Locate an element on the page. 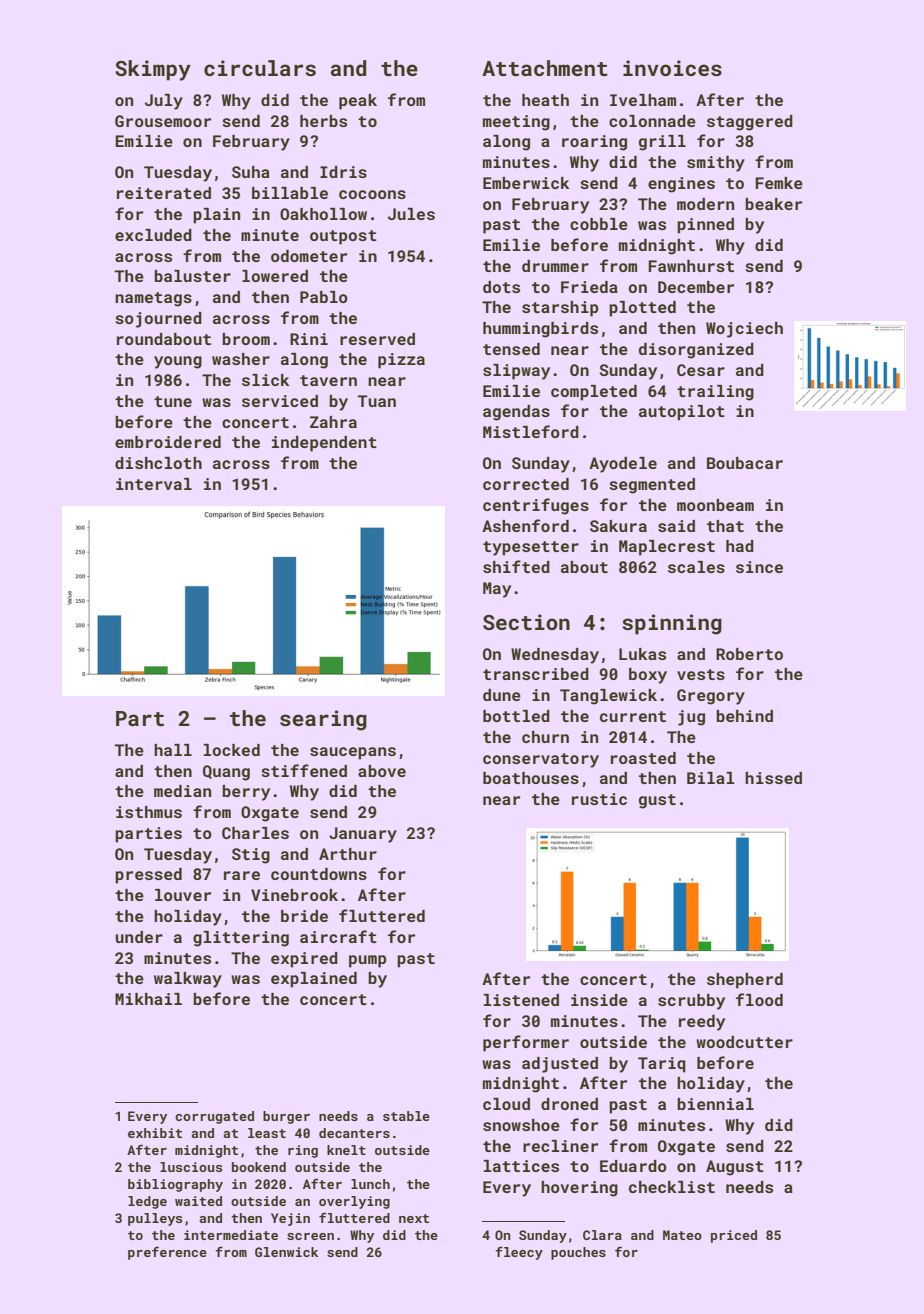 The width and height of the image is (924, 1314). expired is located at coordinates (304, 960).
